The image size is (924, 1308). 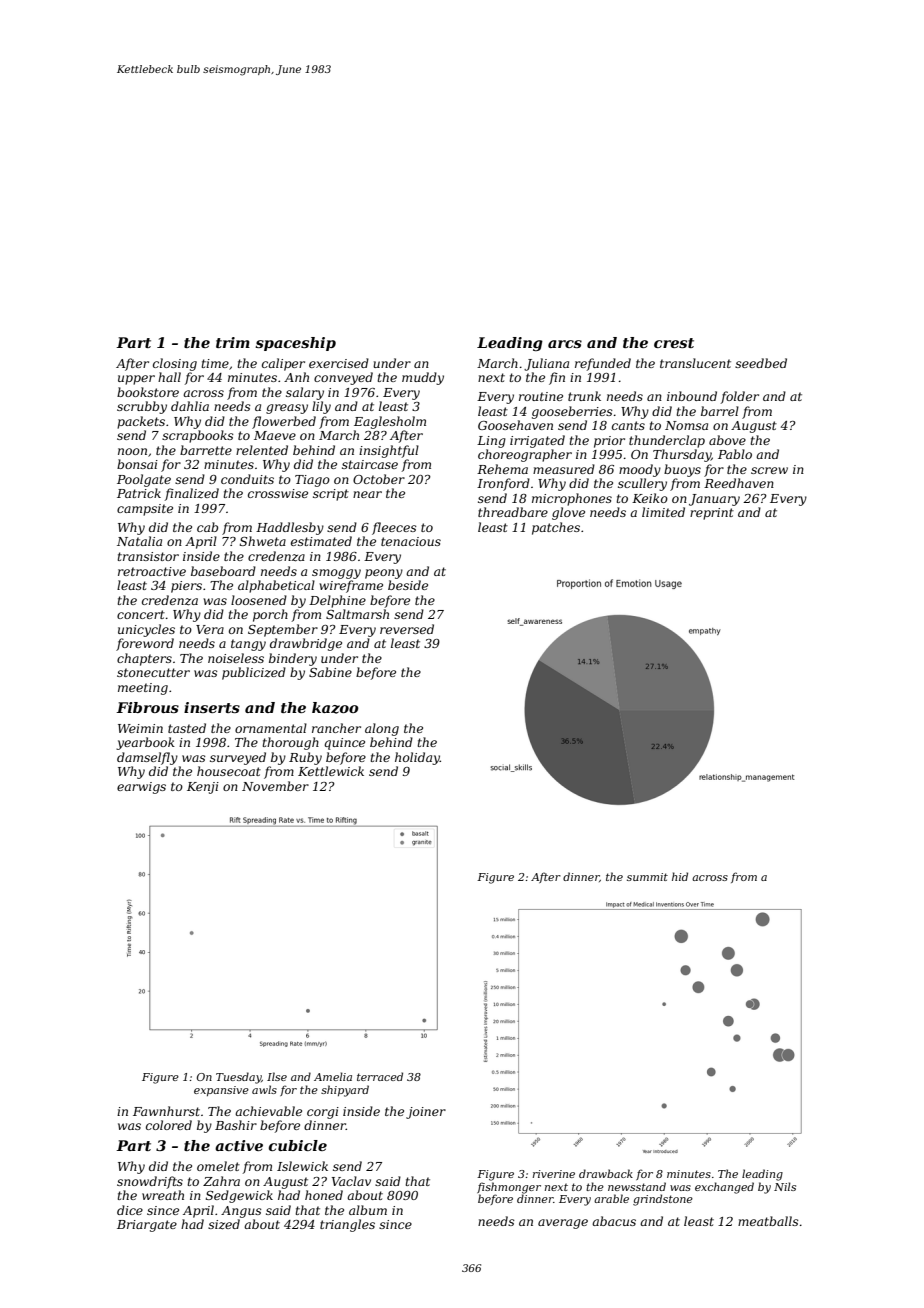 What do you see at coordinates (351, 1181) in the document?
I see `Vaclav` at bounding box center [351, 1181].
